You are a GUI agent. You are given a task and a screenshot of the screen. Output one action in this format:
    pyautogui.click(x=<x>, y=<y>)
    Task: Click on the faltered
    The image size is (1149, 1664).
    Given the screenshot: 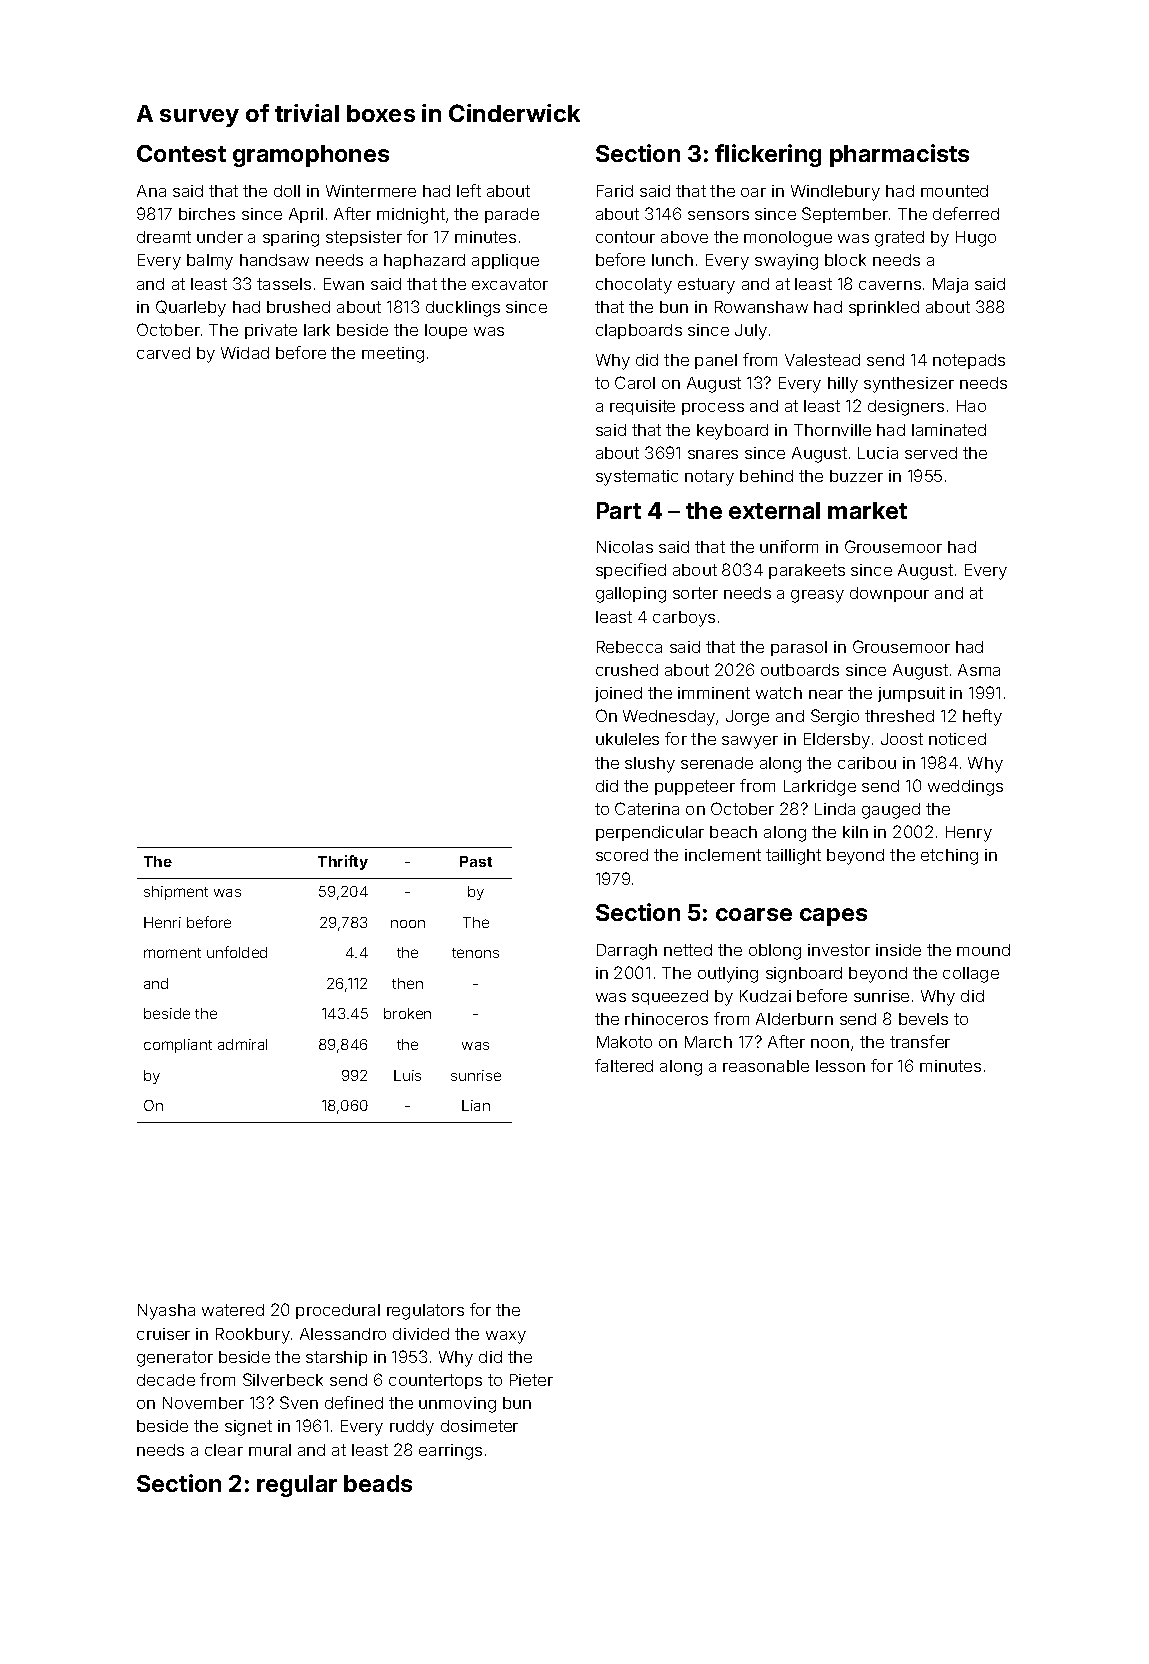 What is the action you would take?
    pyautogui.click(x=624, y=1065)
